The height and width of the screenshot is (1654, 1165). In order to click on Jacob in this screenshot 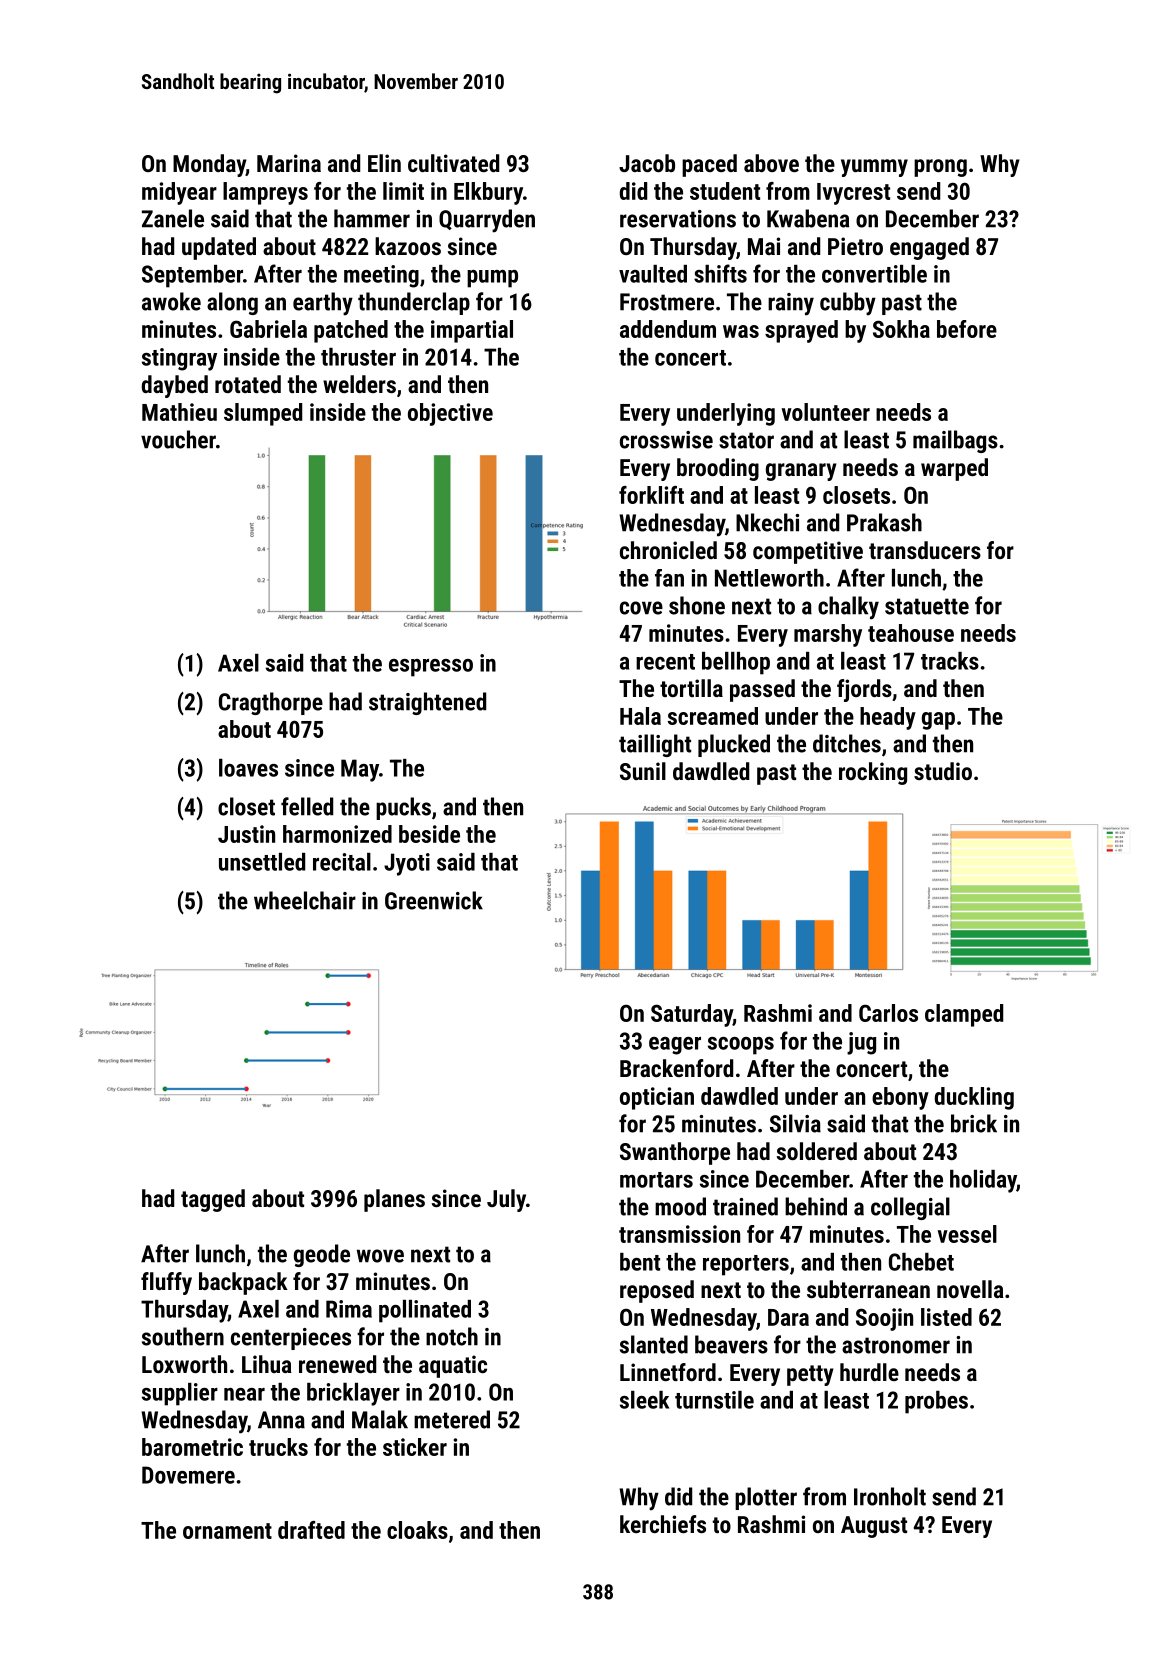, I will do `click(647, 163)`.
